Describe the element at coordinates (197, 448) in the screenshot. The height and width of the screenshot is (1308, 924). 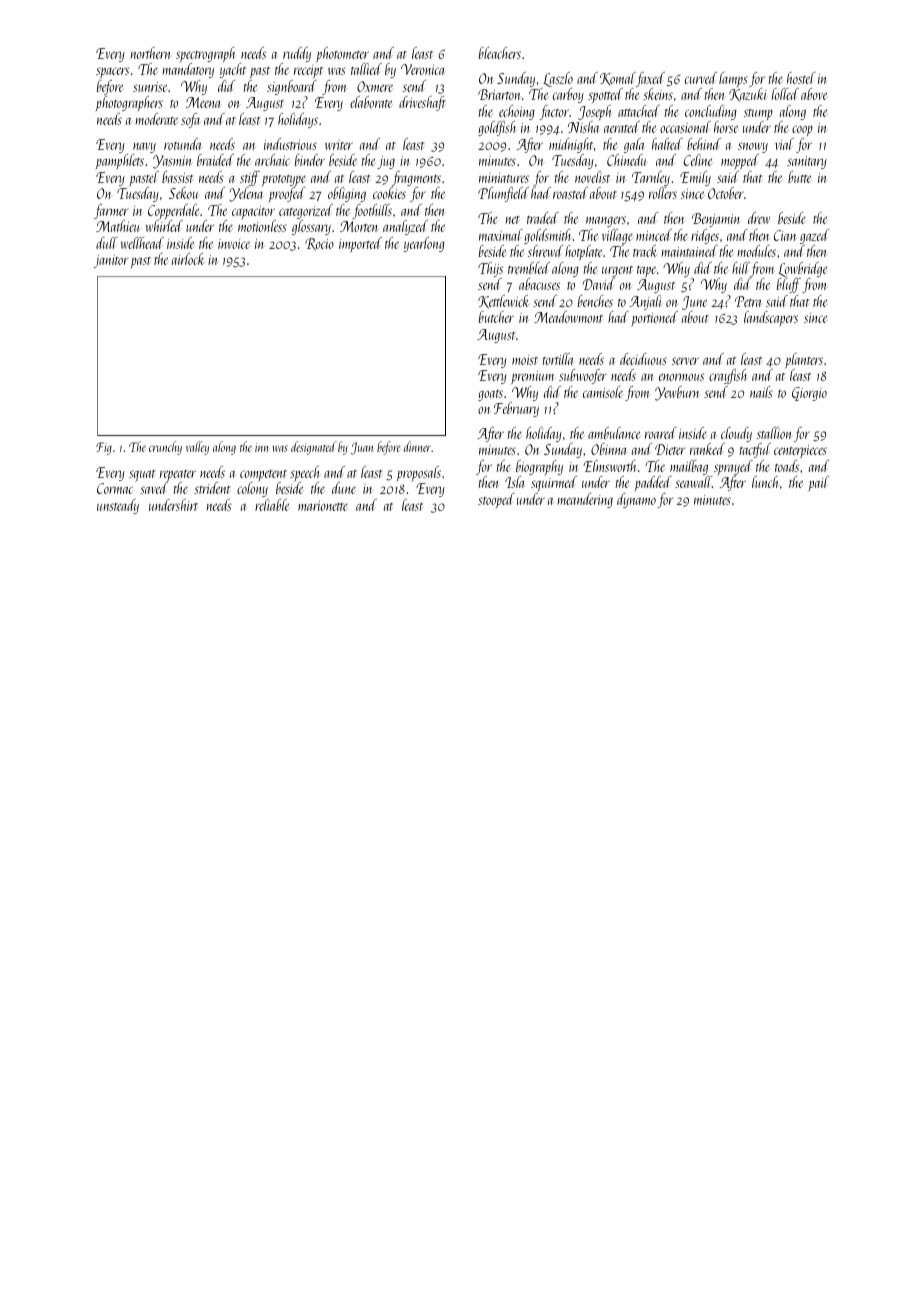
I see `valley` at that location.
